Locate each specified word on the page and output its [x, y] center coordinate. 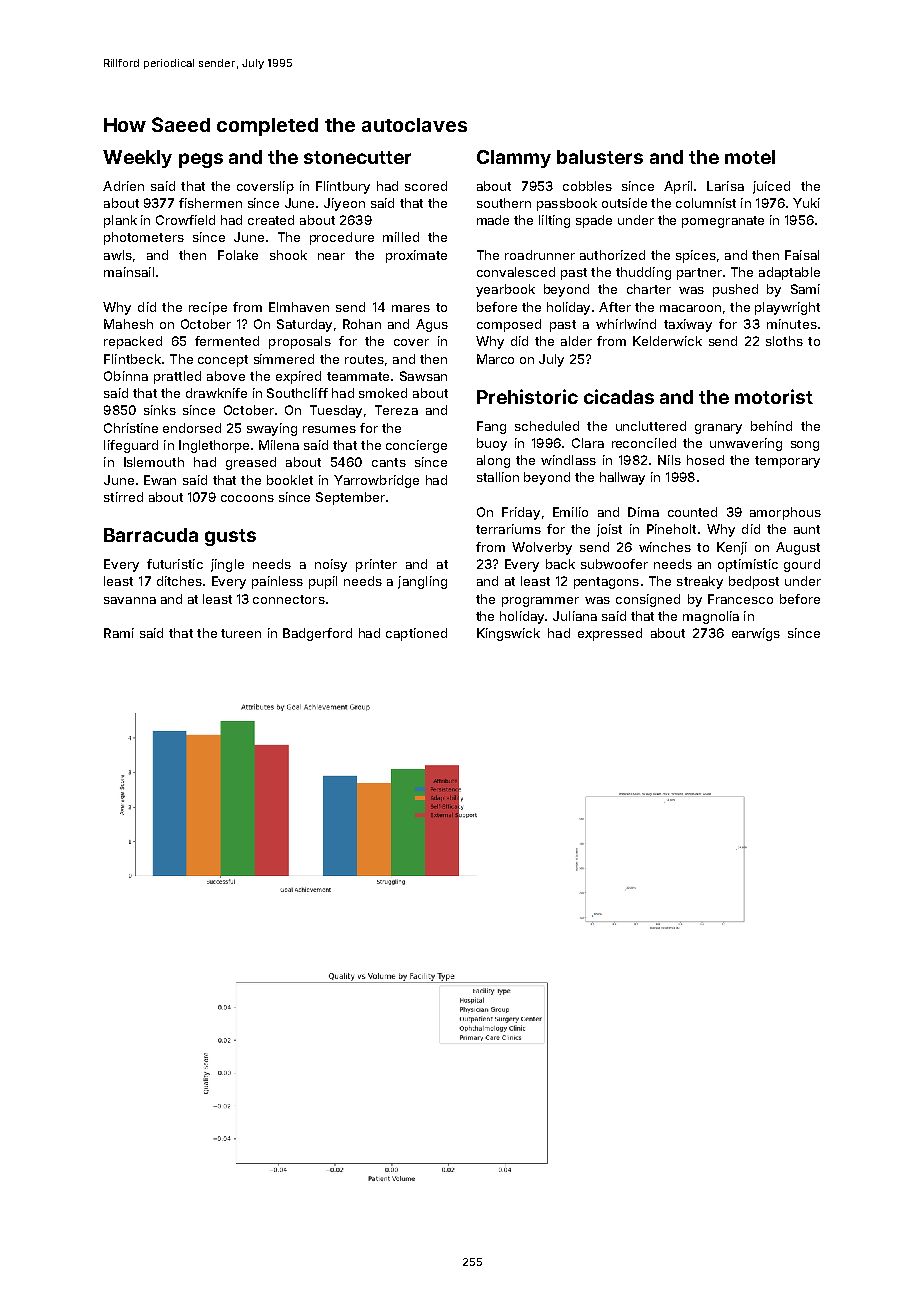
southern [504, 203]
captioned [416, 634]
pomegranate [723, 222]
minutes [792, 324]
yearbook [505, 290]
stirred [123, 497]
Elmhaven [299, 307]
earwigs [756, 634]
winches [665, 547]
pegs [201, 160]
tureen [241, 633]
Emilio [570, 512]
